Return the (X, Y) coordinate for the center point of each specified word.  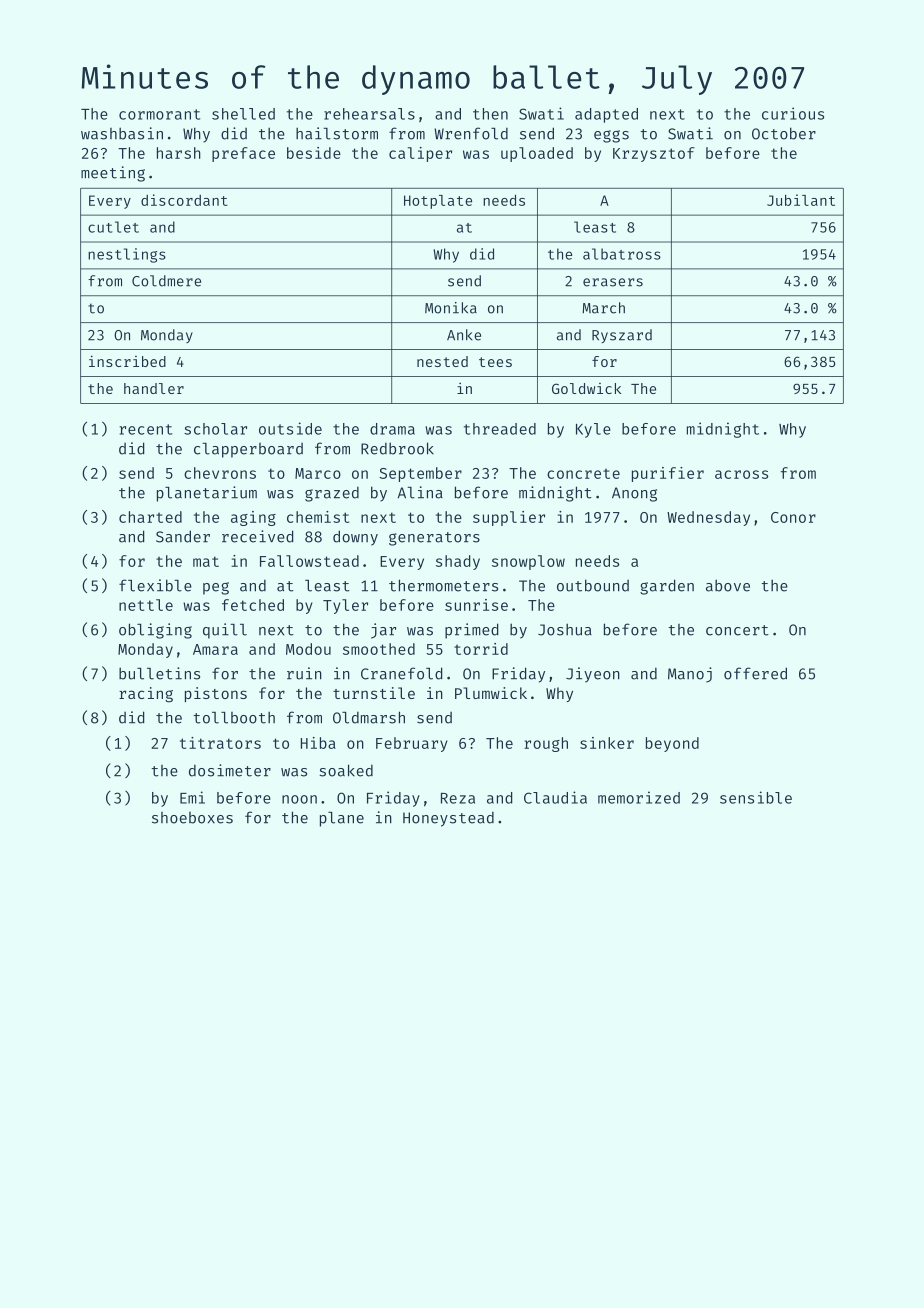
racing (146, 695)
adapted (606, 115)
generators (434, 539)
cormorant (159, 114)
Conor (793, 517)
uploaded (537, 154)
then (490, 114)
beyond (672, 744)
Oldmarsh (369, 717)
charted (150, 517)
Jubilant (801, 200)
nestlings (127, 255)
